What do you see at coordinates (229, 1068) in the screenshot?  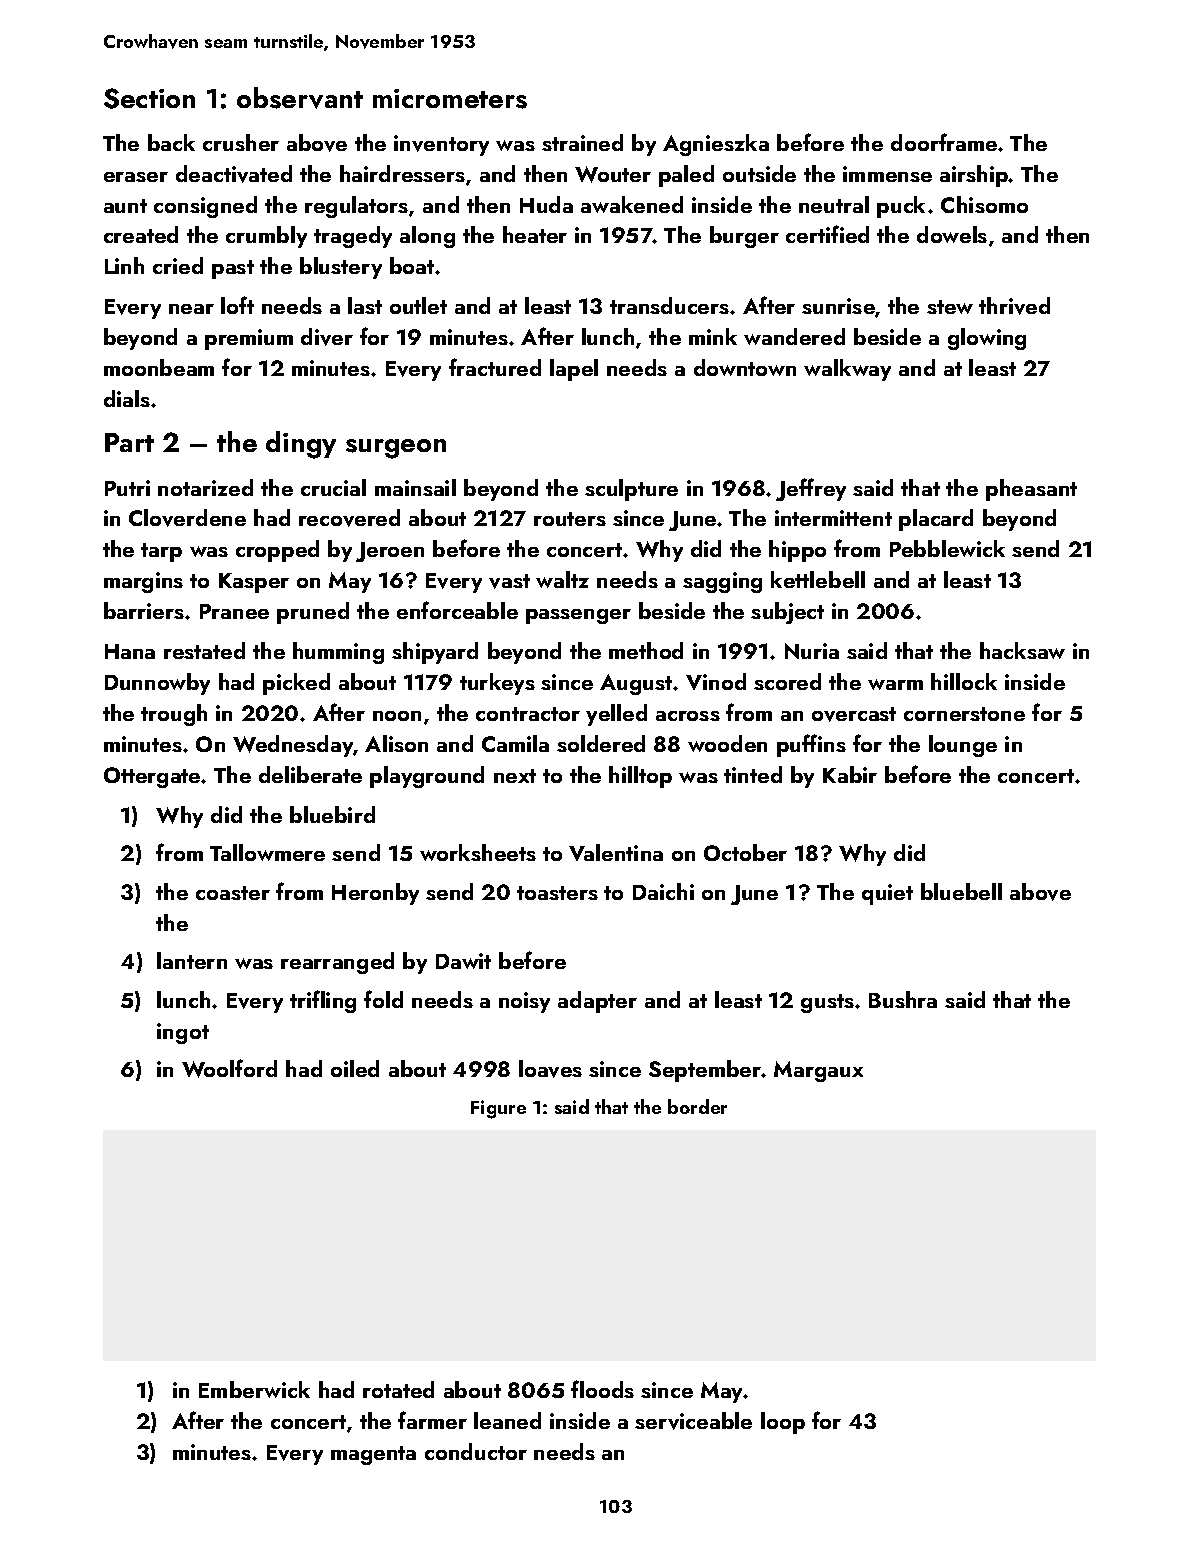 I see `Woolford` at bounding box center [229, 1068].
